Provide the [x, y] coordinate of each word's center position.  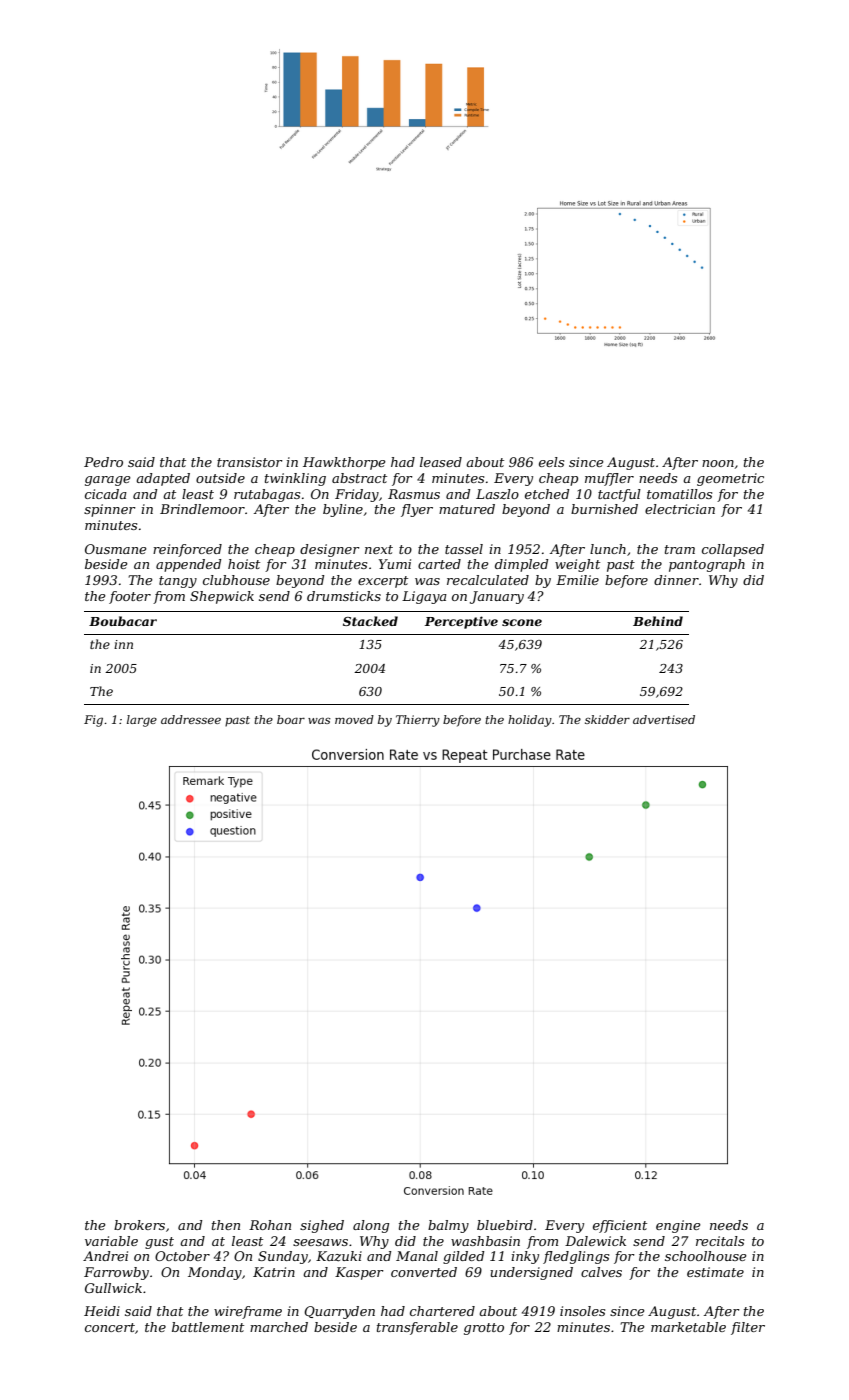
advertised [664, 719]
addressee [191, 719]
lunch [608, 549]
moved [354, 719]
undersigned [531, 1273]
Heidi [102, 1311]
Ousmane [116, 549]
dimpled [521, 565]
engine [678, 1226]
